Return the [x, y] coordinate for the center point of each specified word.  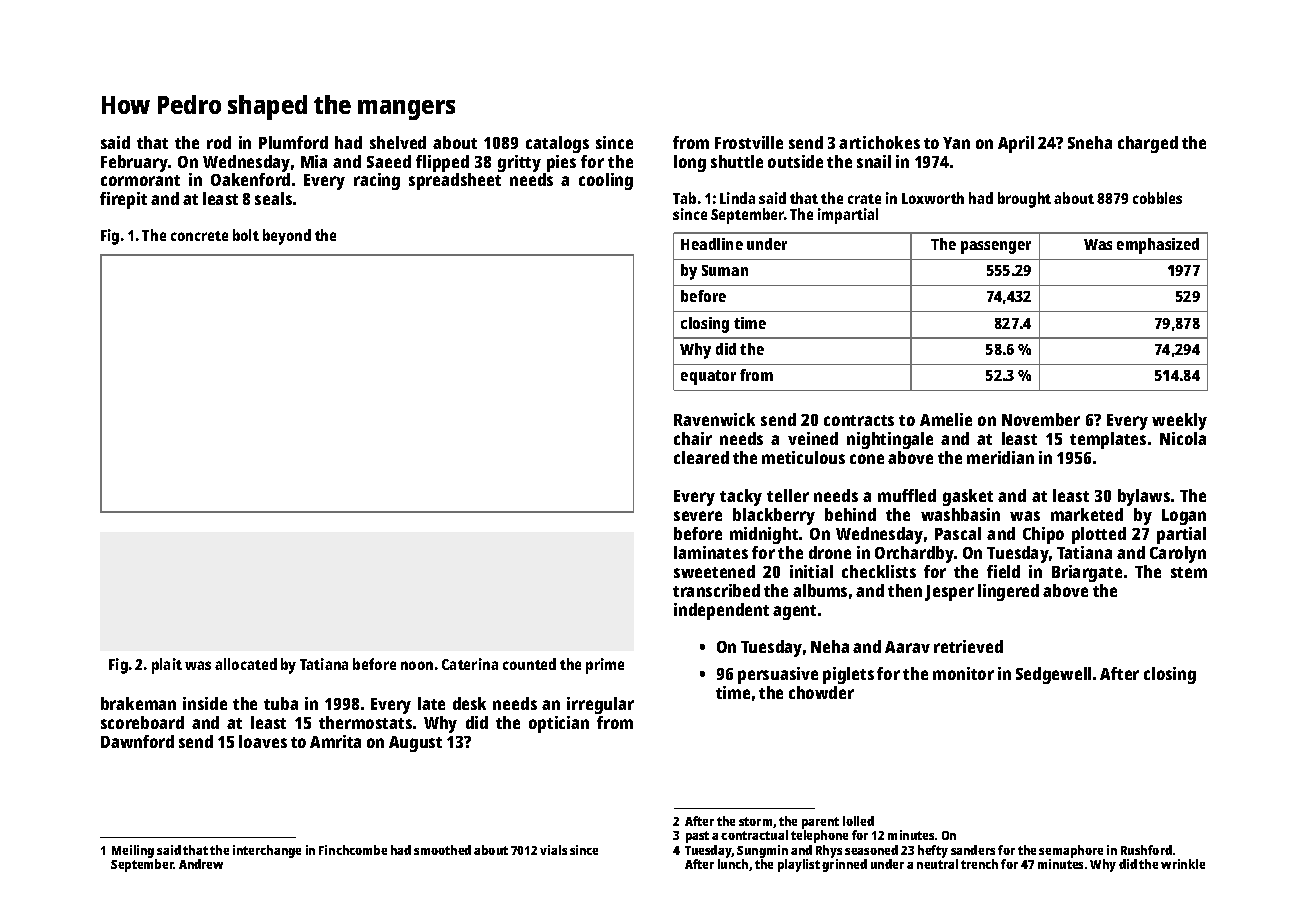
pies [561, 163]
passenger [996, 247]
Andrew [201, 864]
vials [553, 850]
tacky [741, 497]
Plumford [293, 142]
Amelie [946, 419]
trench [979, 864]
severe [698, 516]
